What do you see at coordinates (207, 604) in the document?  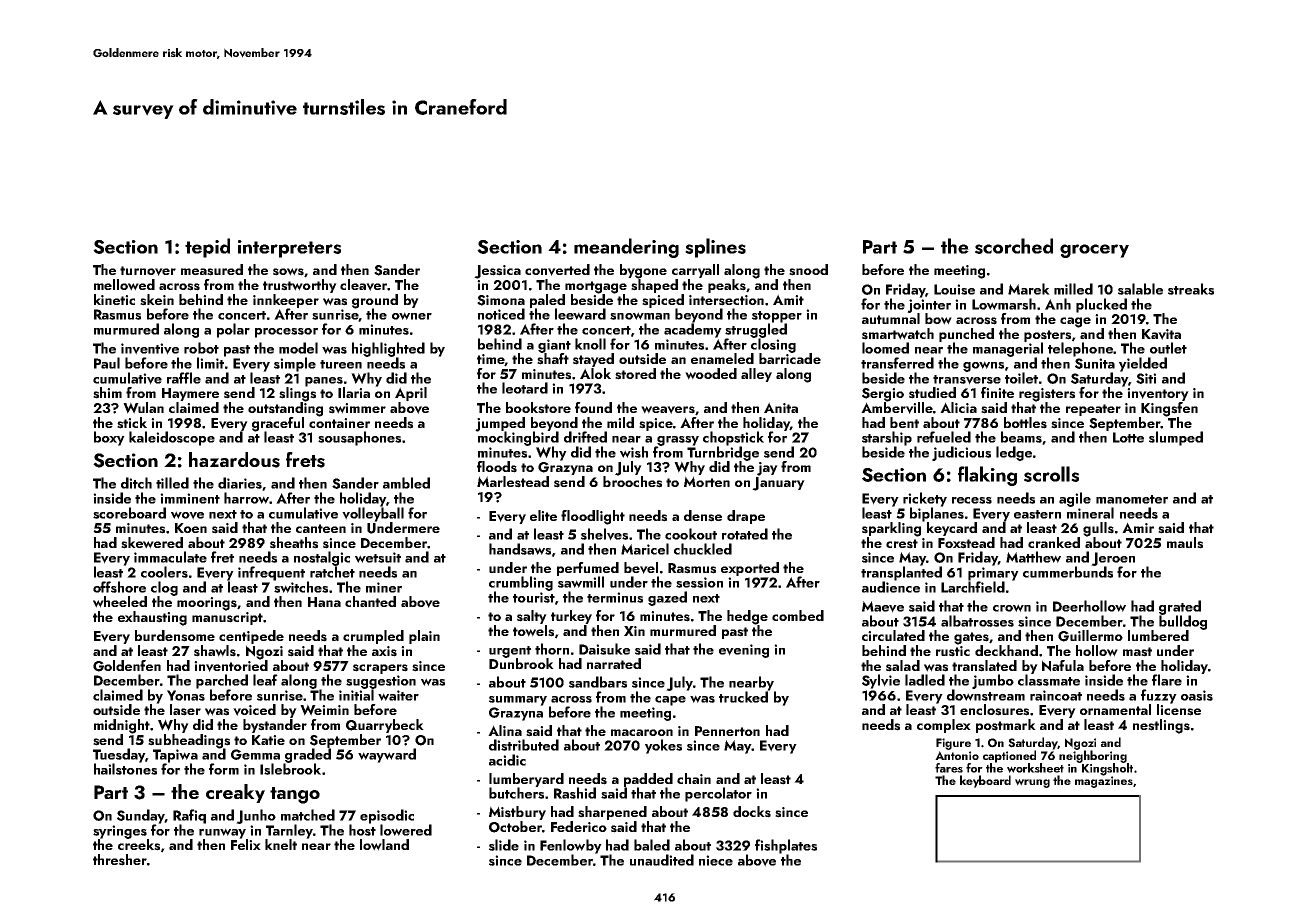 I see `moorings` at bounding box center [207, 604].
